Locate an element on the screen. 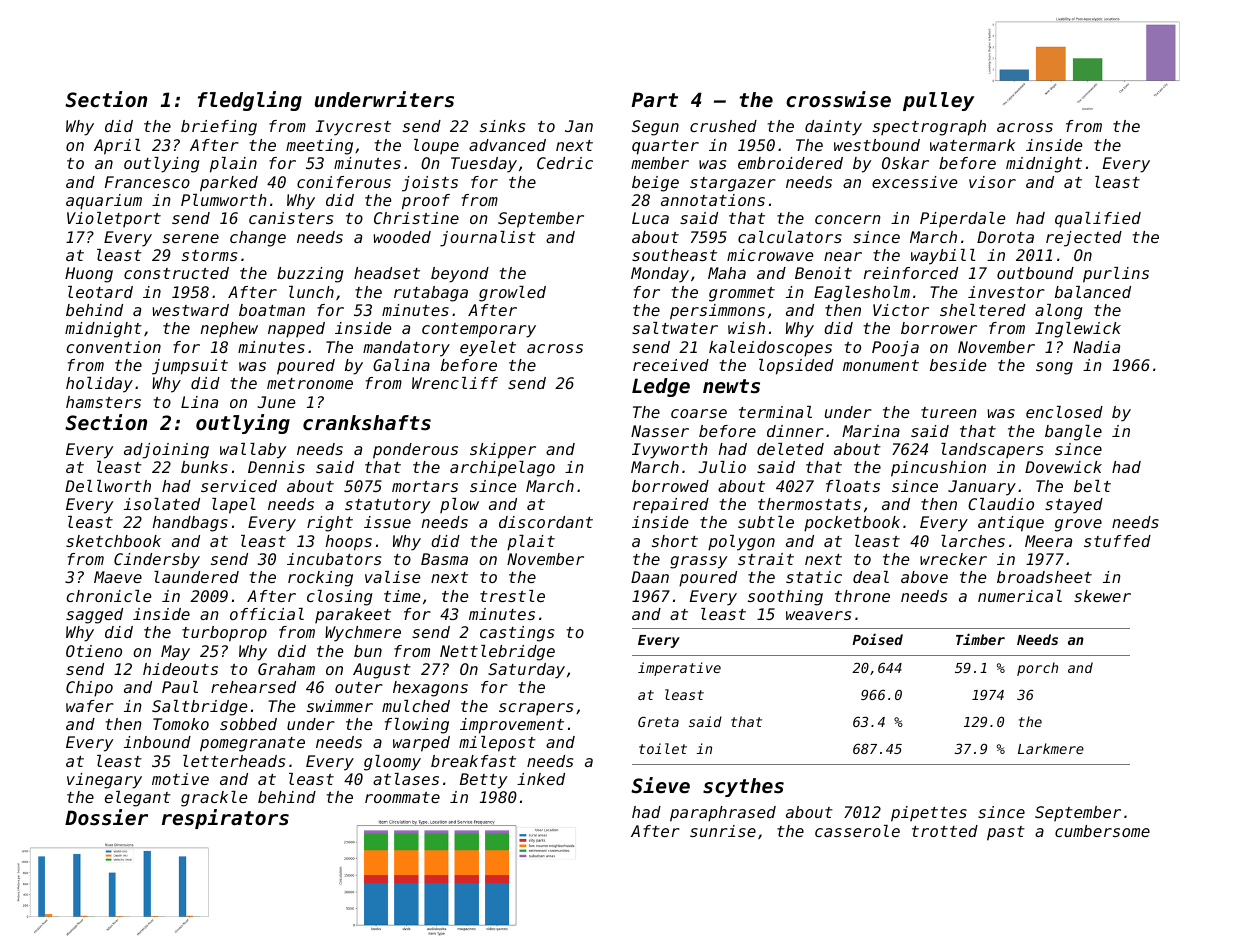  Cindersby is located at coordinates (157, 561).
